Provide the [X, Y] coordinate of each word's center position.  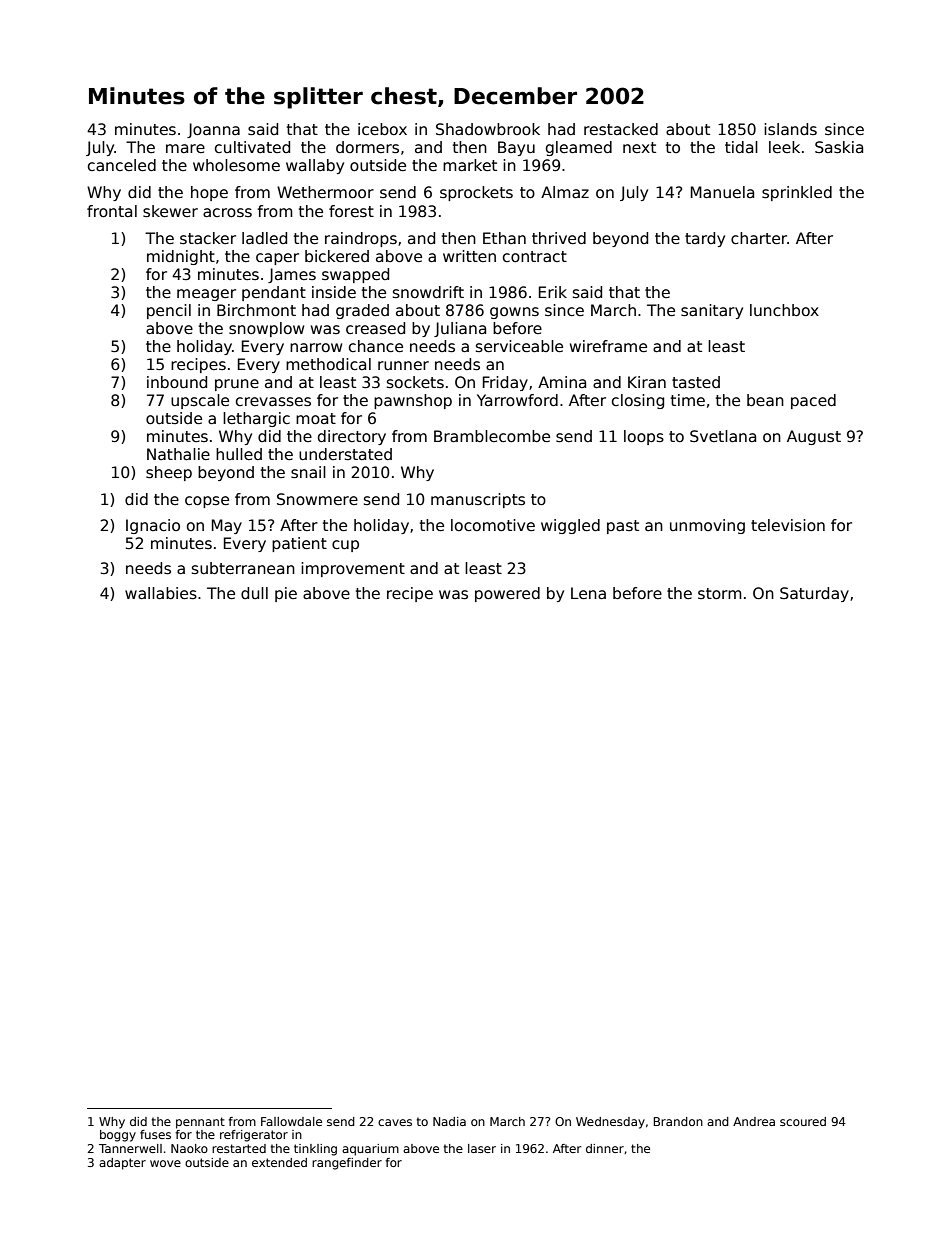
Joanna [213, 130]
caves [395, 1122]
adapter [122, 1164]
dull [254, 593]
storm [720, 593]
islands [790, 129]
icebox [382, 129]
